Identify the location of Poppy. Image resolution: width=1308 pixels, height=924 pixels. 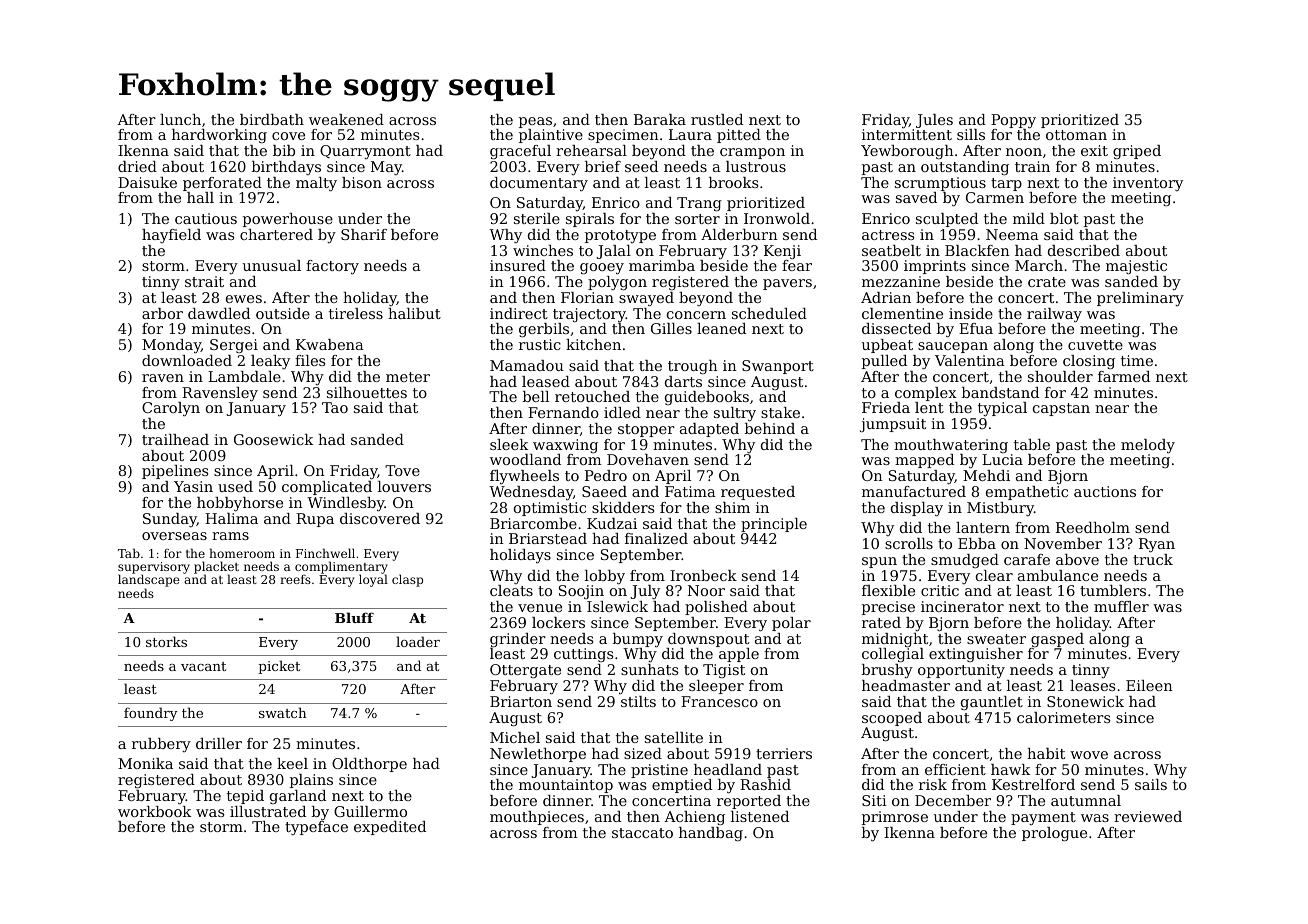
(1013, 121).
